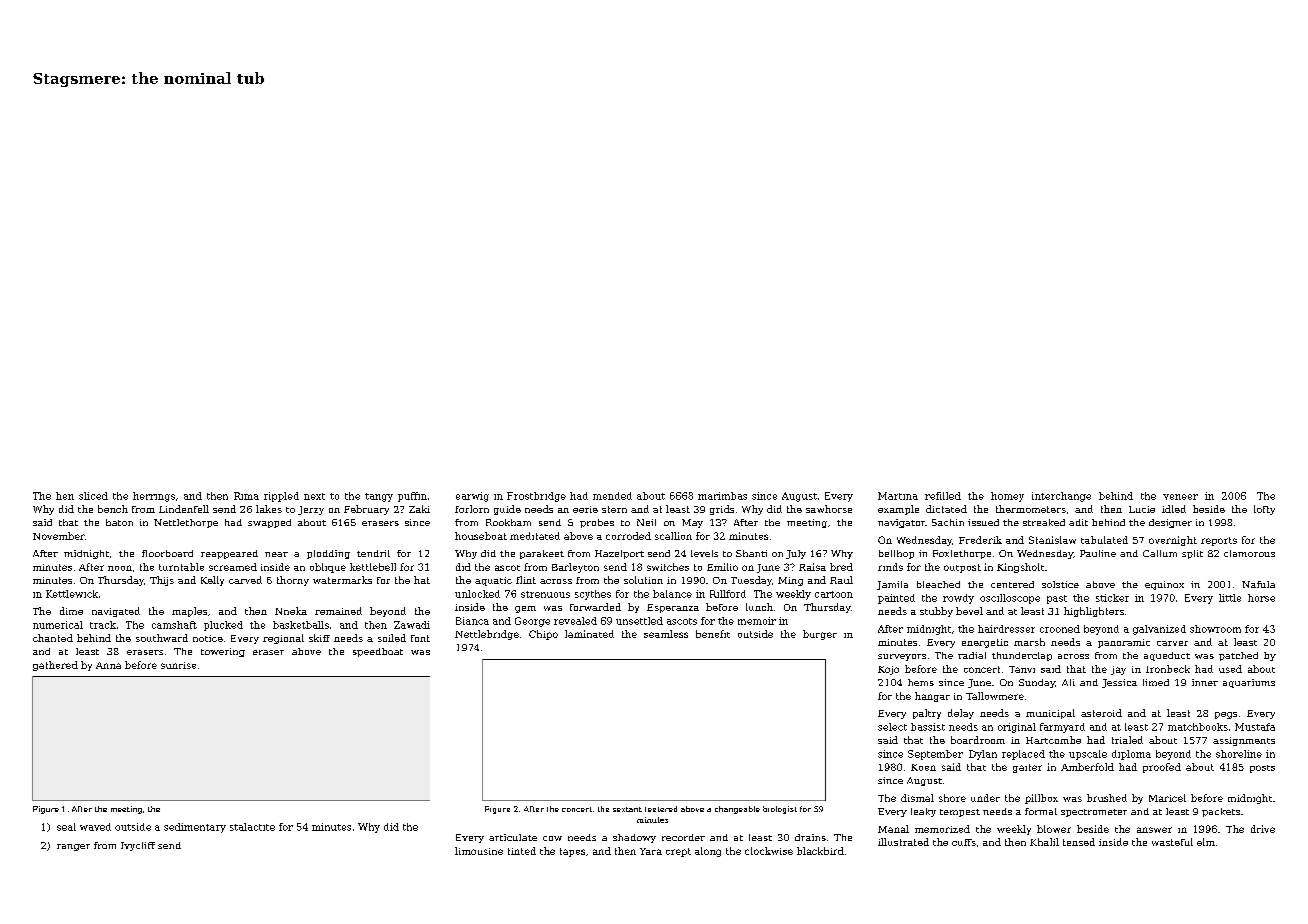  What do you see at coordinates (366, 510) in the screenshot?
I see `February` at bounding box center [366, 510].
